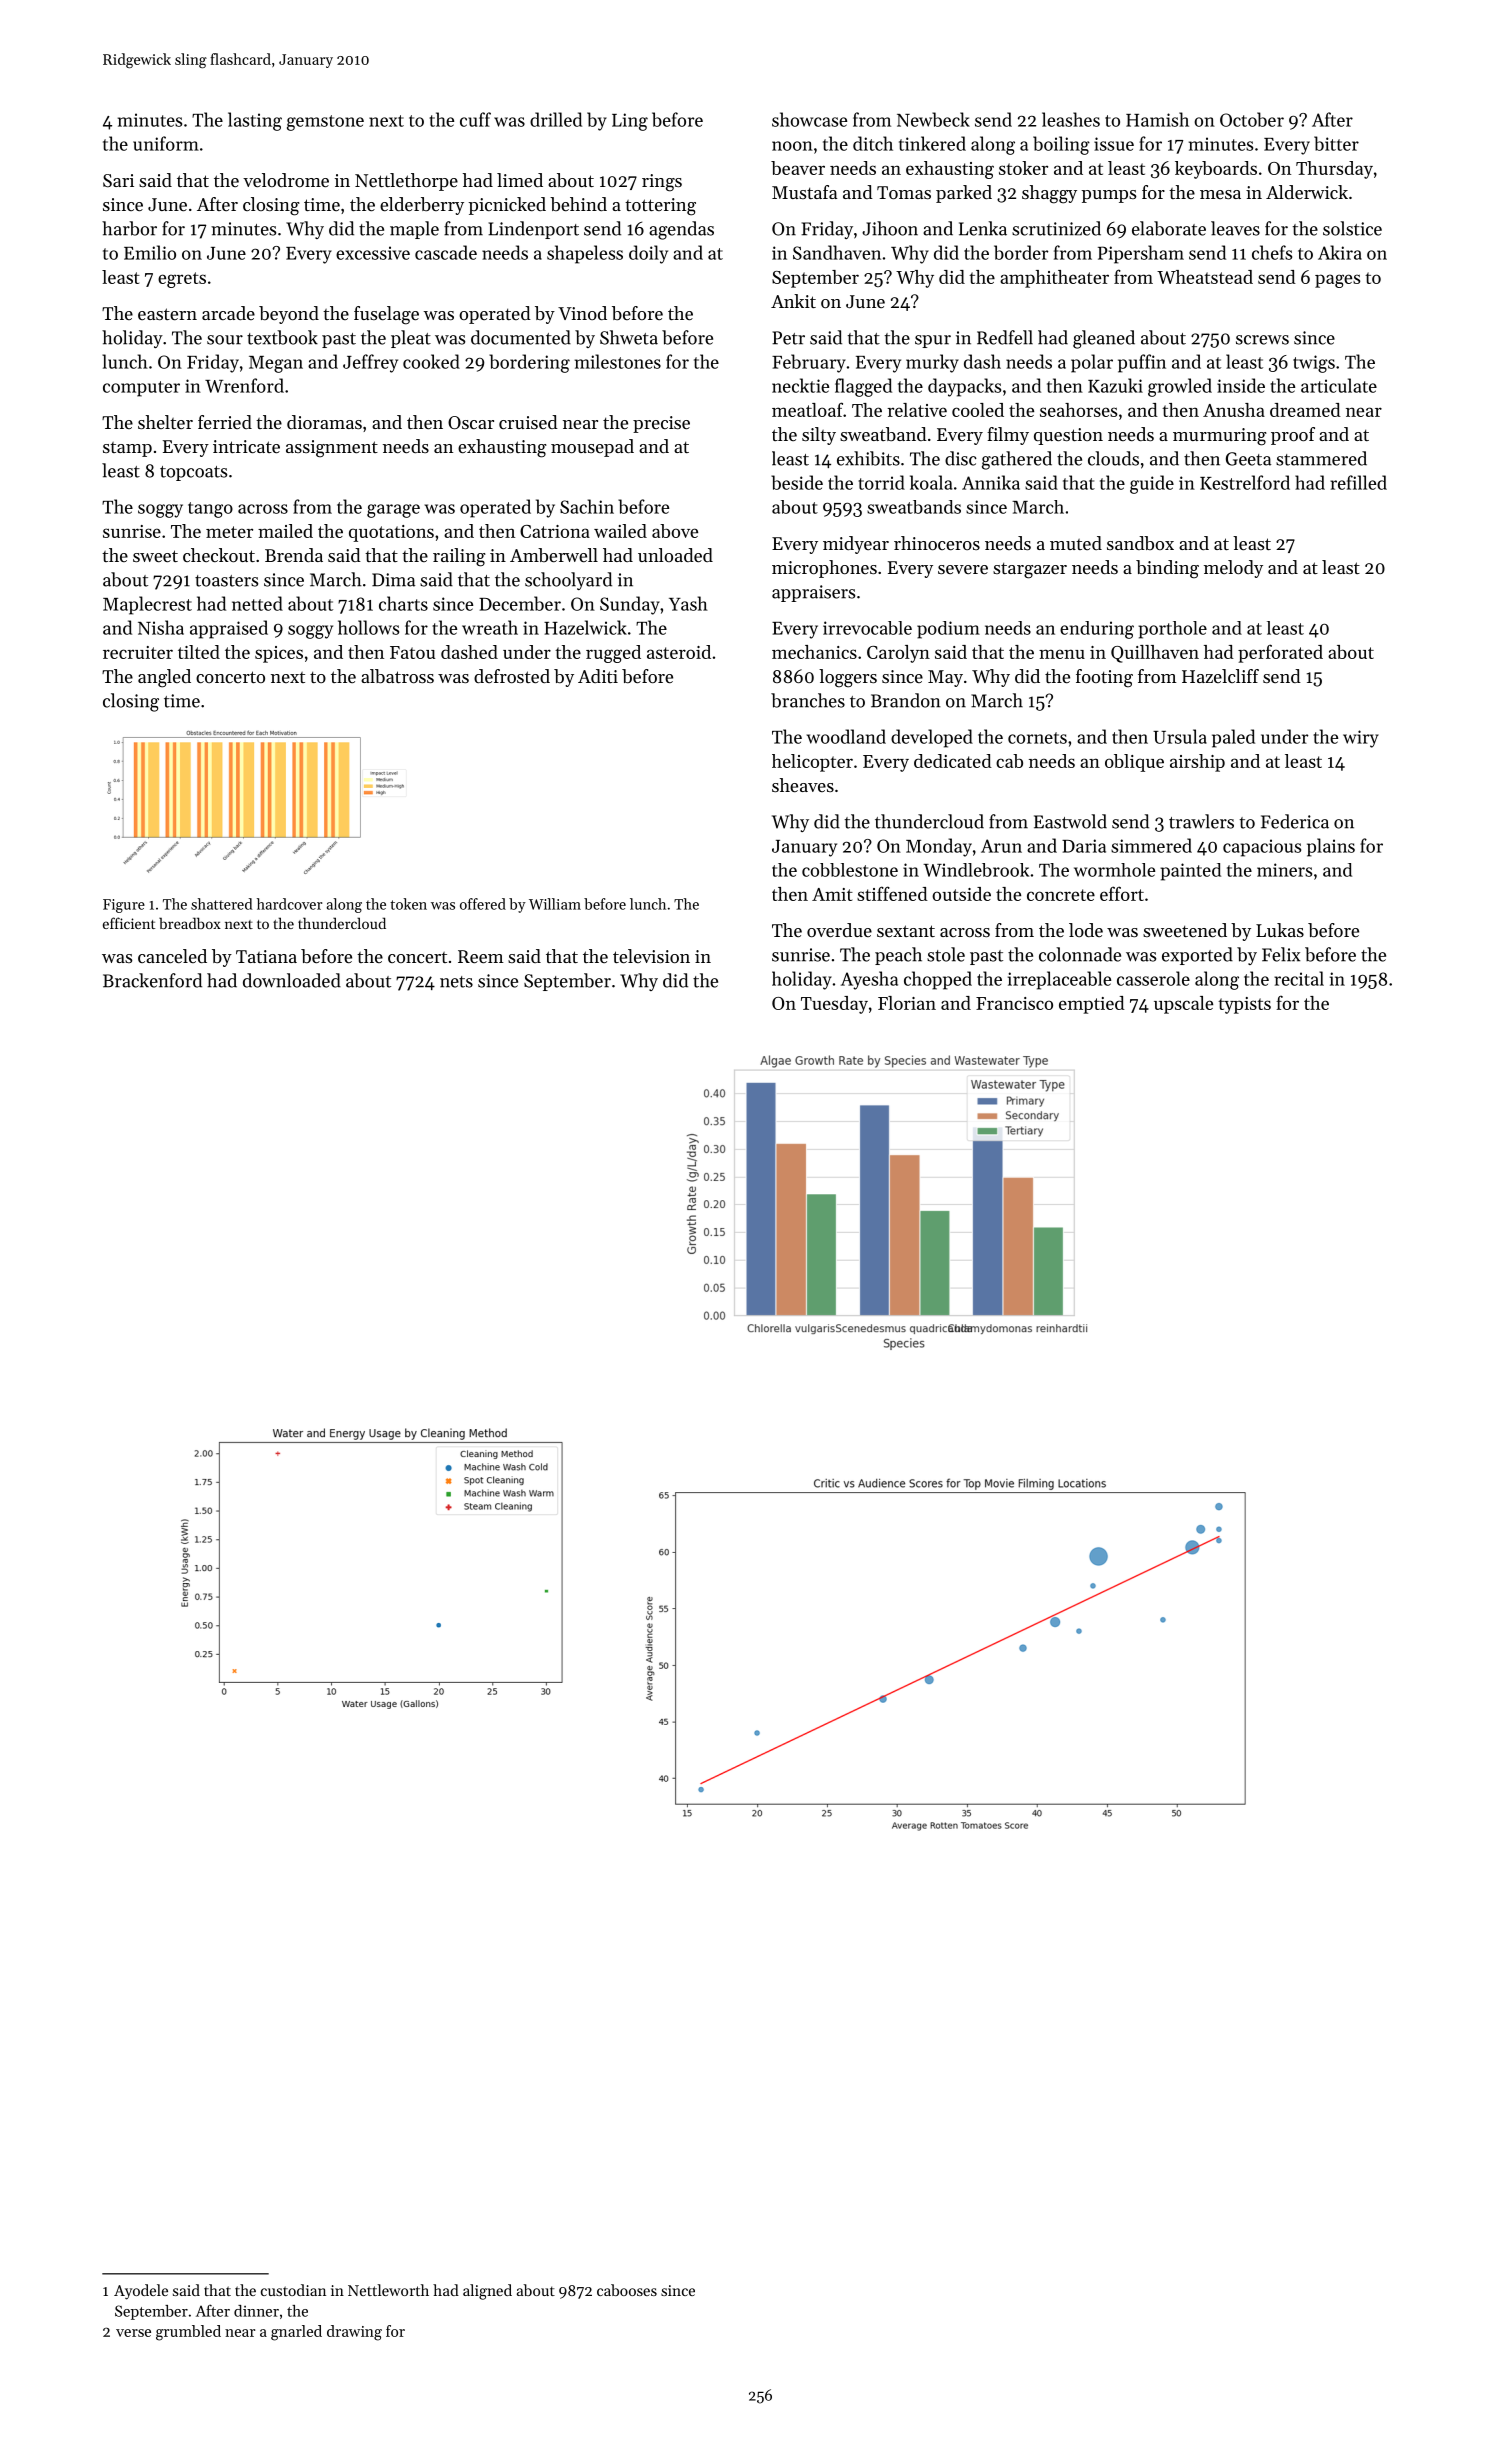 This image has width=1496, height=2464. Describe the element at coordinates (210, 510) in the image. I see `tango` at that location.
